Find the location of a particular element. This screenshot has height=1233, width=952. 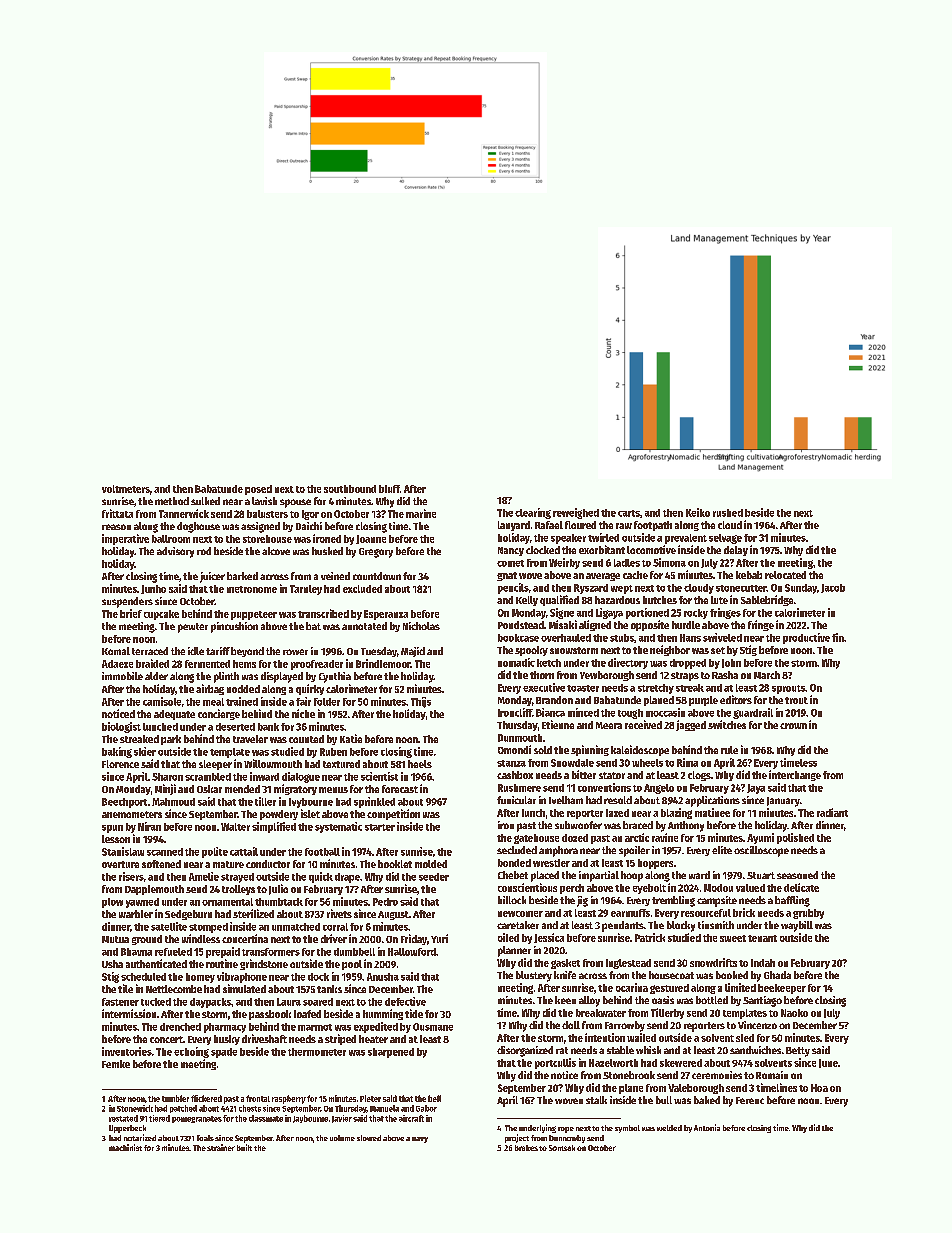

intermission is located at coordinates (129, 1013).
